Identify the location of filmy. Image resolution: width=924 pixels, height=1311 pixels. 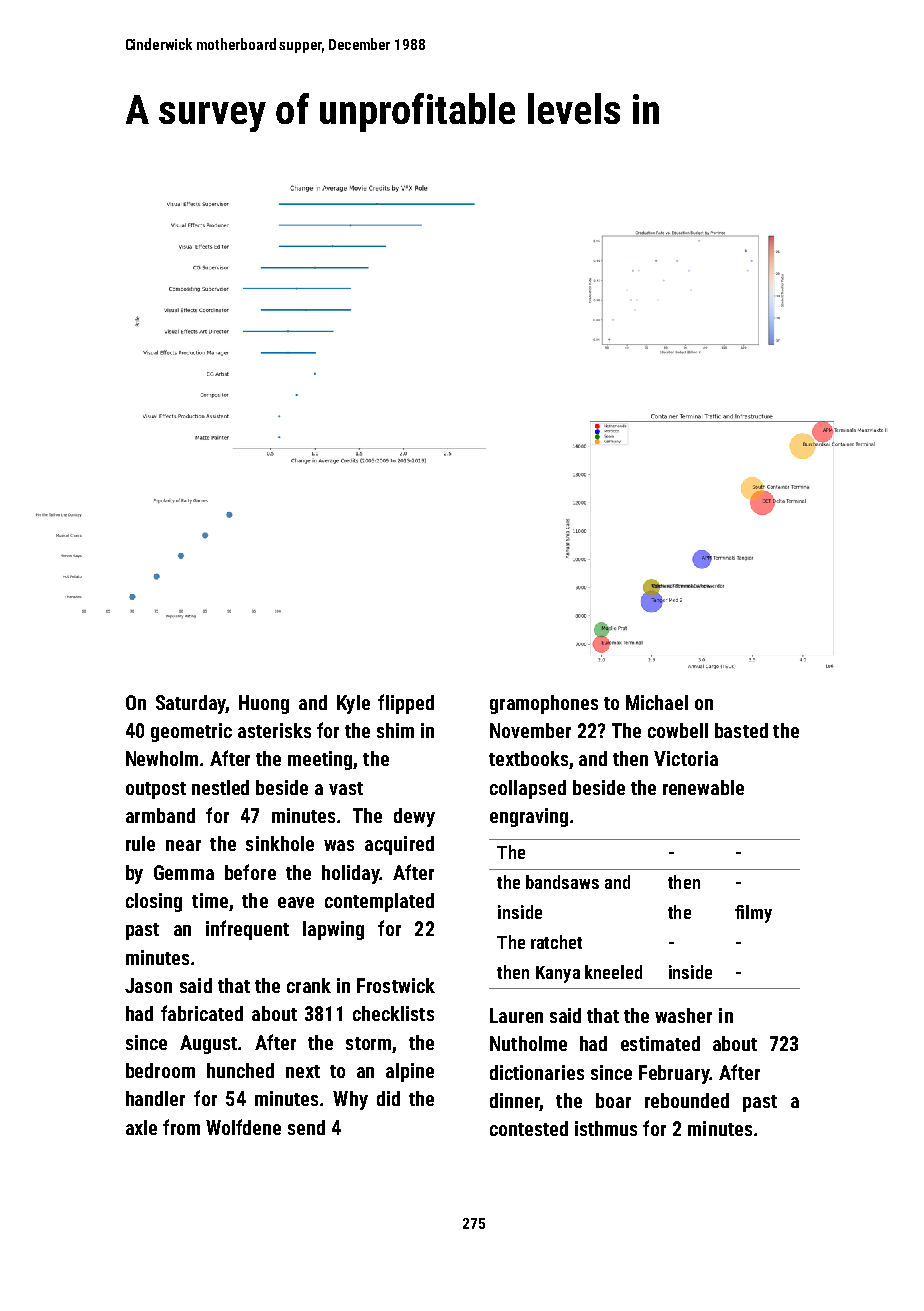
(753, 914).
